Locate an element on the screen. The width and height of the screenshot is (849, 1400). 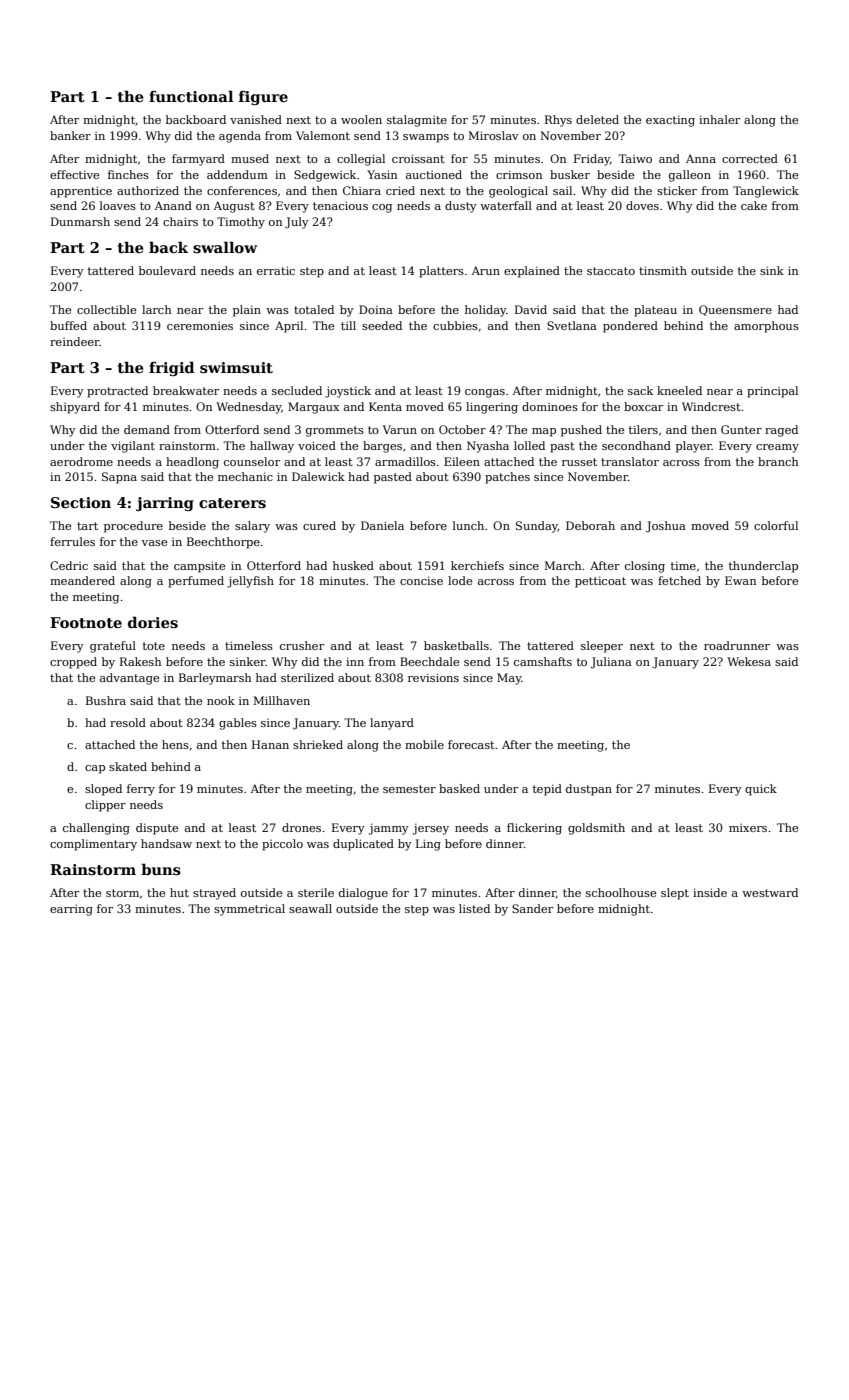
tilers is located at coordinates (643, 429).
